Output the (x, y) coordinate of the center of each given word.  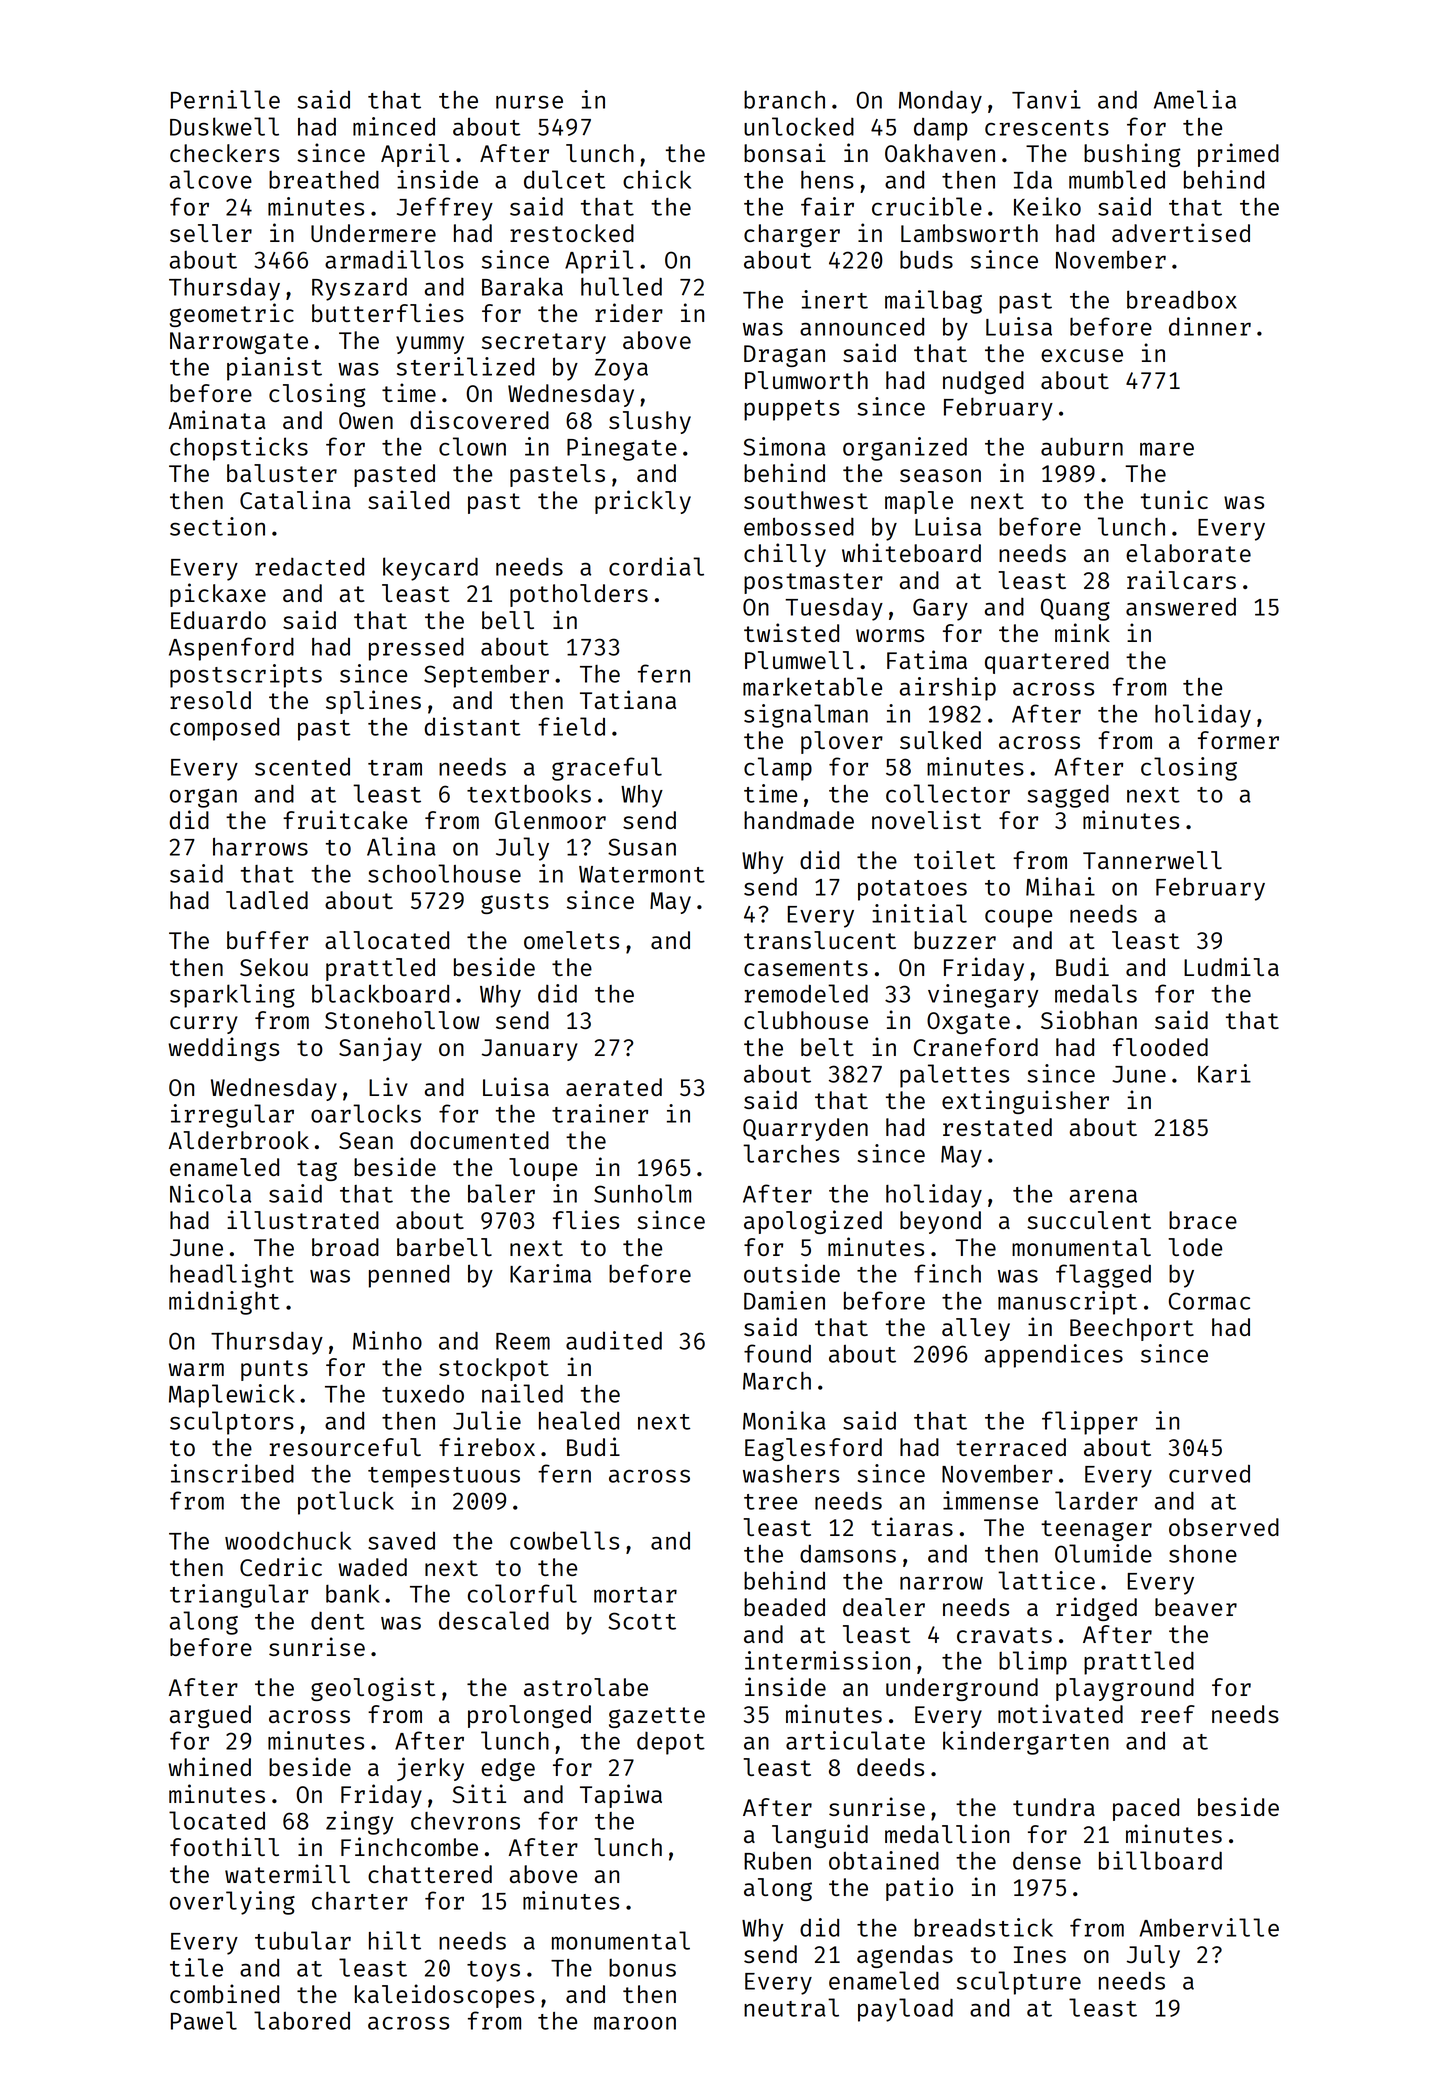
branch (784, 100)
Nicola (210, 1193)
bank (353, 1593)
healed (579, 1420)
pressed (416, 649)
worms (890, 635)
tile (196, 1967)
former (1238, 740)
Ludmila (1231, 966)
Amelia (1195, 99)
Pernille (225, 99)
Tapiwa (621, 1796)
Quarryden (805, 1129)
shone (1203, 1554)
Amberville (1209, 1927)
